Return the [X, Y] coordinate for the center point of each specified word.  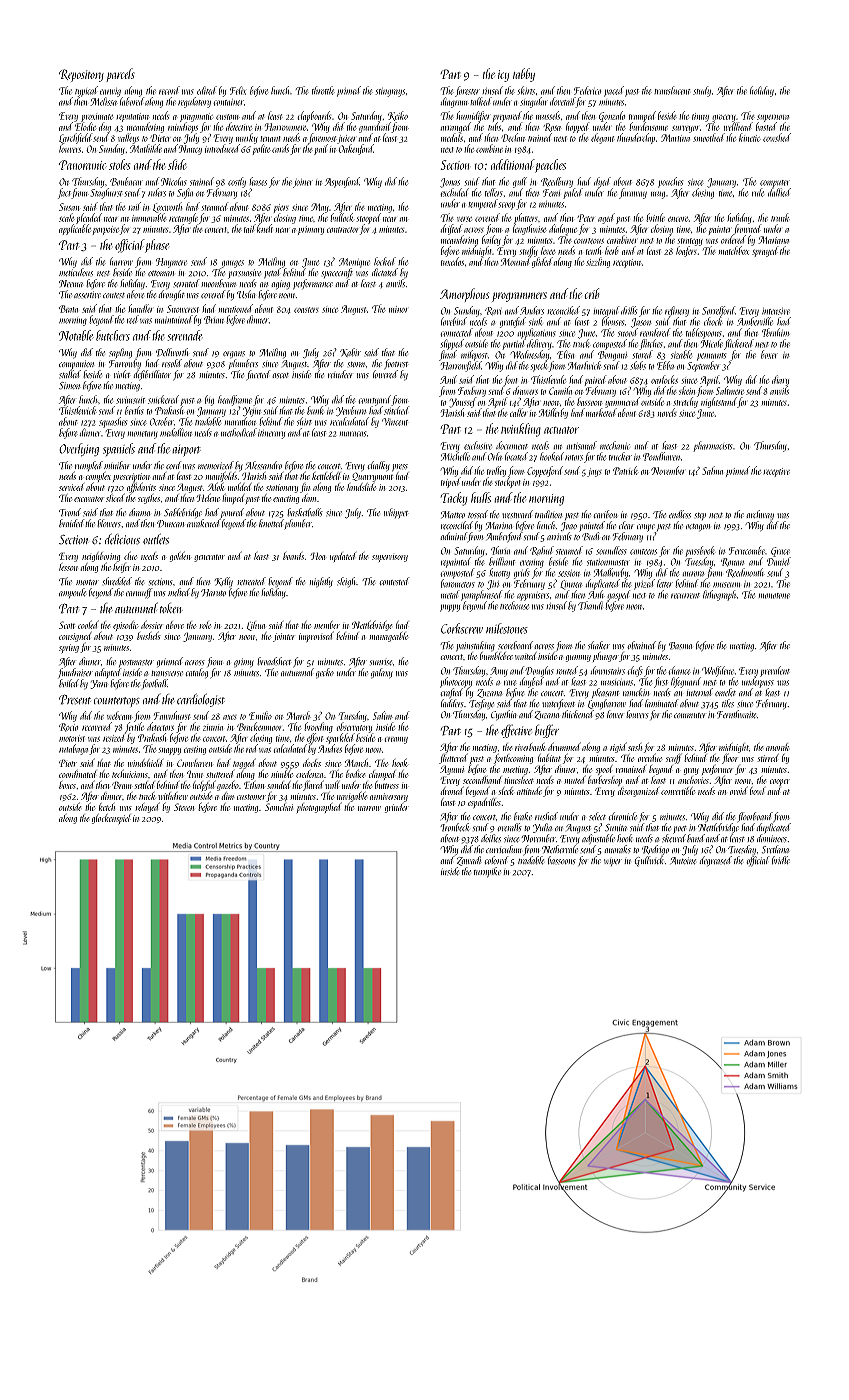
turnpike [487, 872]
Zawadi [469, 861]
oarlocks [664, 379]
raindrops [183, 129]
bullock [342, 217]
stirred [768, 758]
